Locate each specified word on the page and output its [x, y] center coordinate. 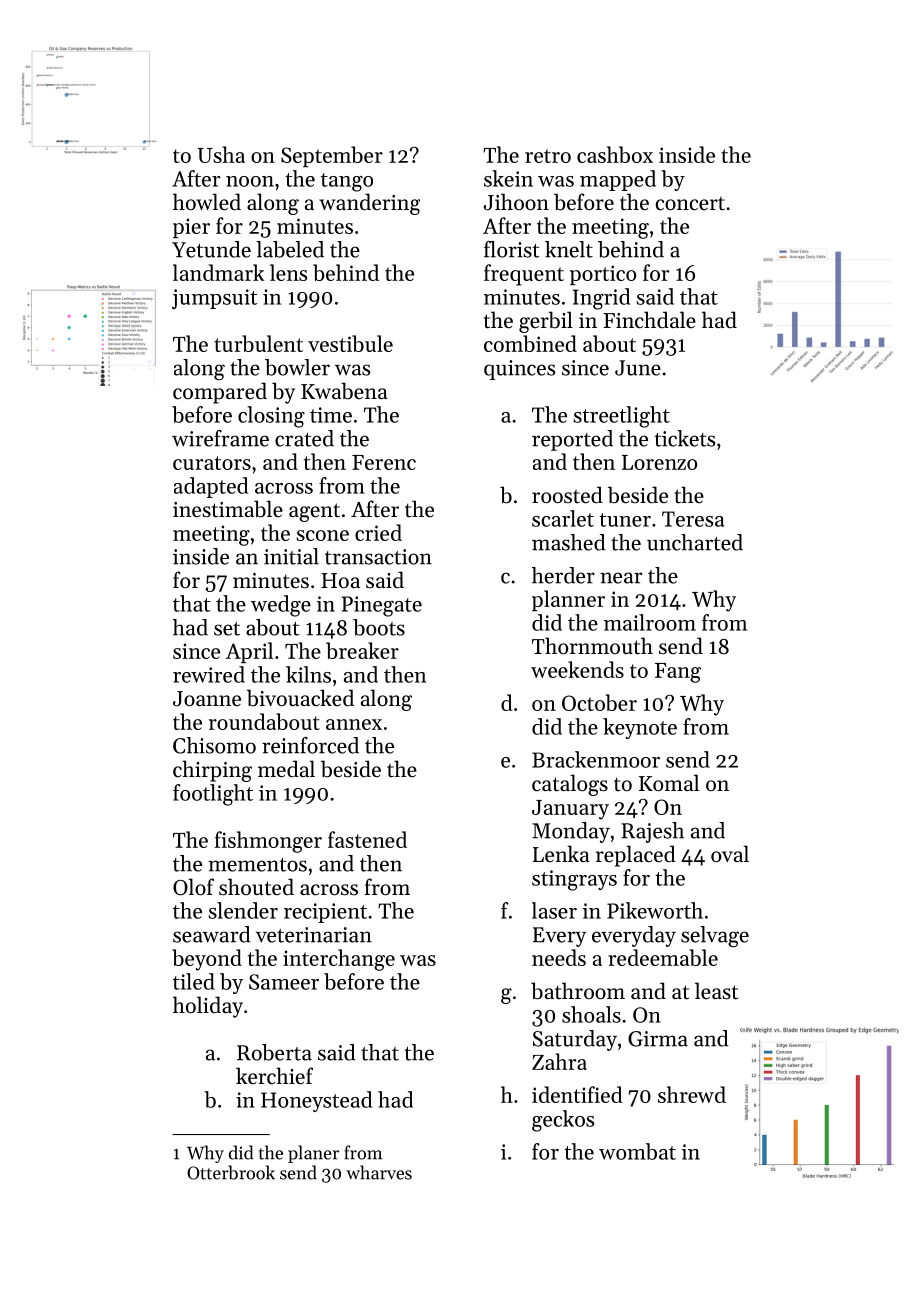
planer [313, 1154]
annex [354, 724]
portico [603, 275]
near [621, 578]
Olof [193, 887]
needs [559, 957]
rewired [209, 674]
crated [304, 438]
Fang [678, 673]
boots [379, 627]
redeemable [663, 957]
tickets [684, 438]
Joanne [207, 699]
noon [250, 181]
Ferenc [384, 462]
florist [511, 249]
